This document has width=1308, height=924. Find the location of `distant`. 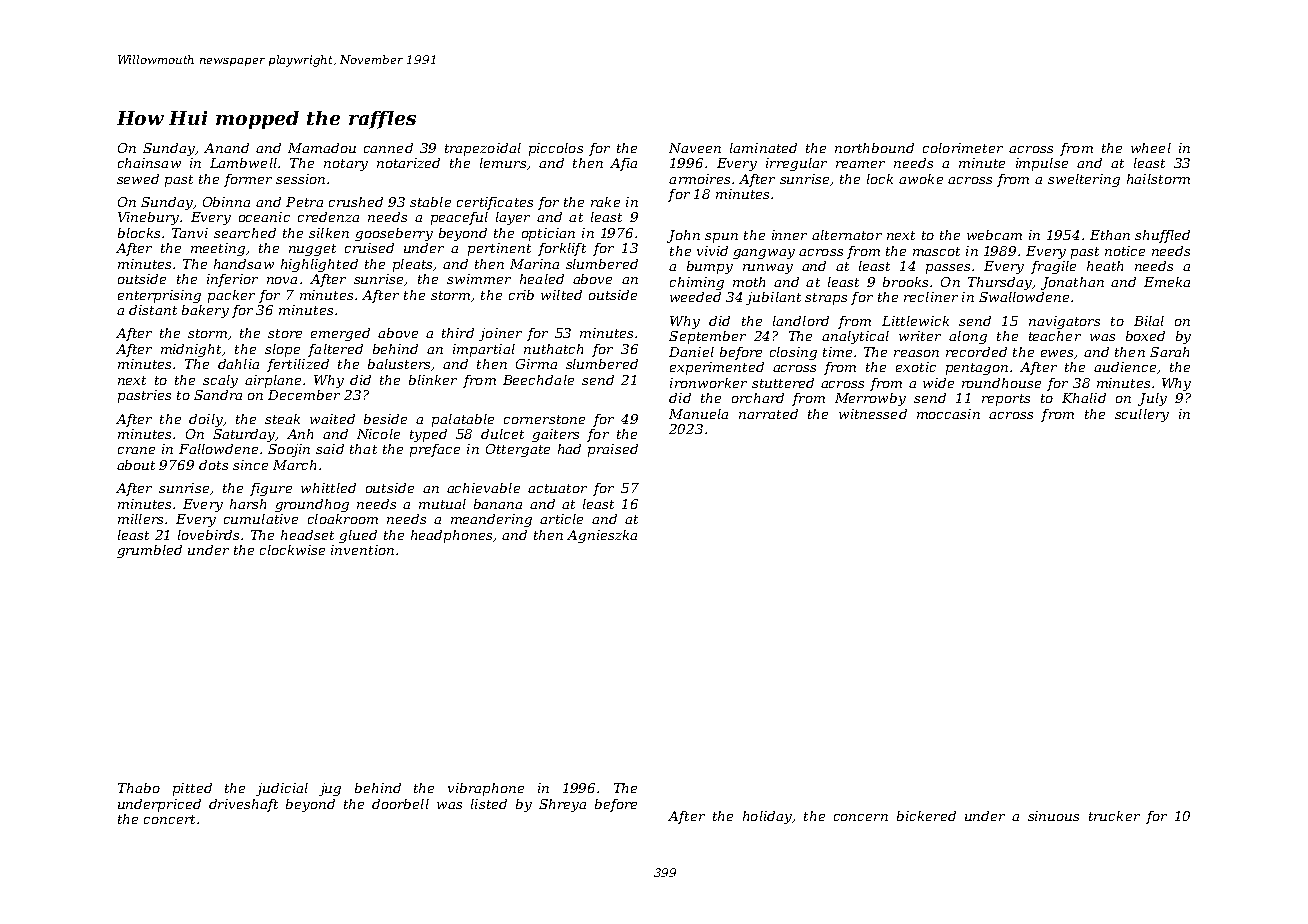

distant is located at coordinates (153, 310).
